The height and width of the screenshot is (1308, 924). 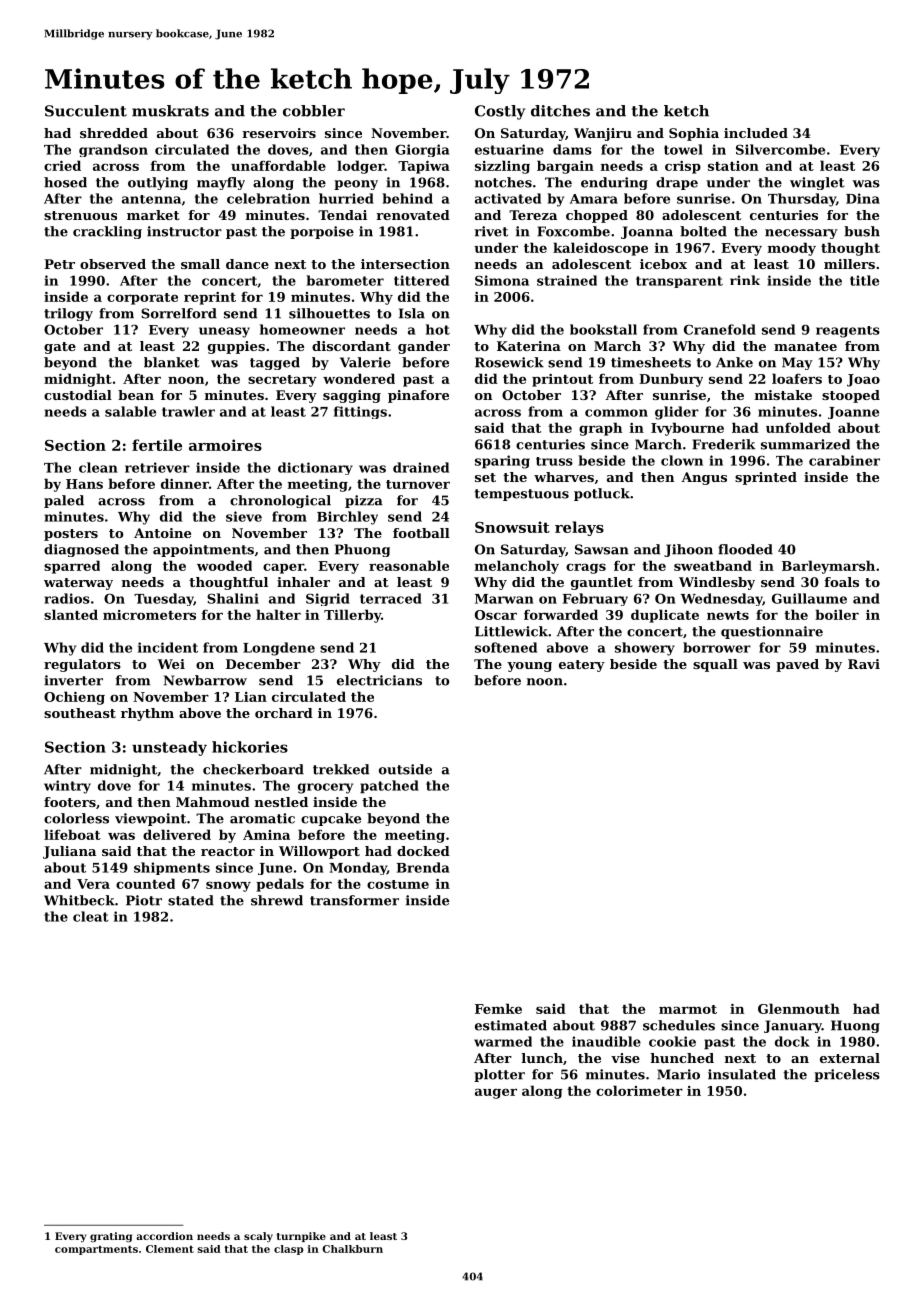 I want to click on moody, so click(x=792, y=249).
